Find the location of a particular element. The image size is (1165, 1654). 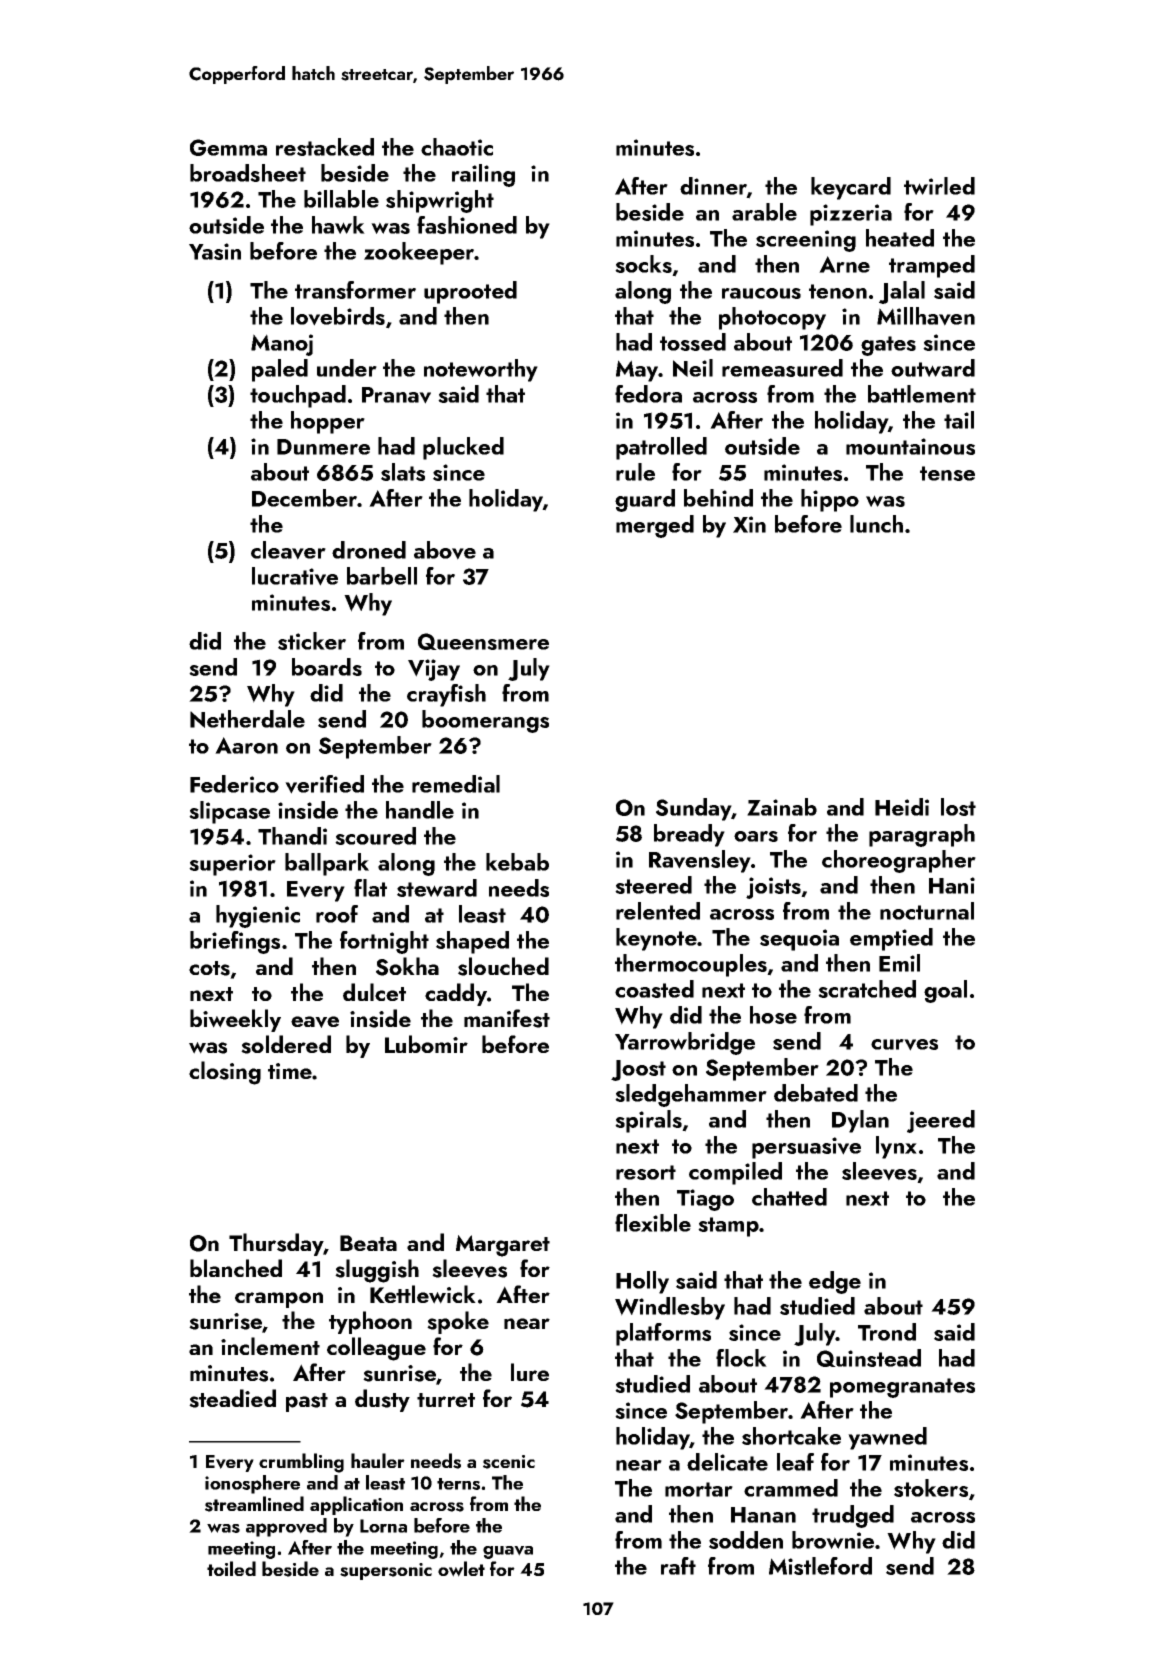

steward is located at coordinates (437, 888).
